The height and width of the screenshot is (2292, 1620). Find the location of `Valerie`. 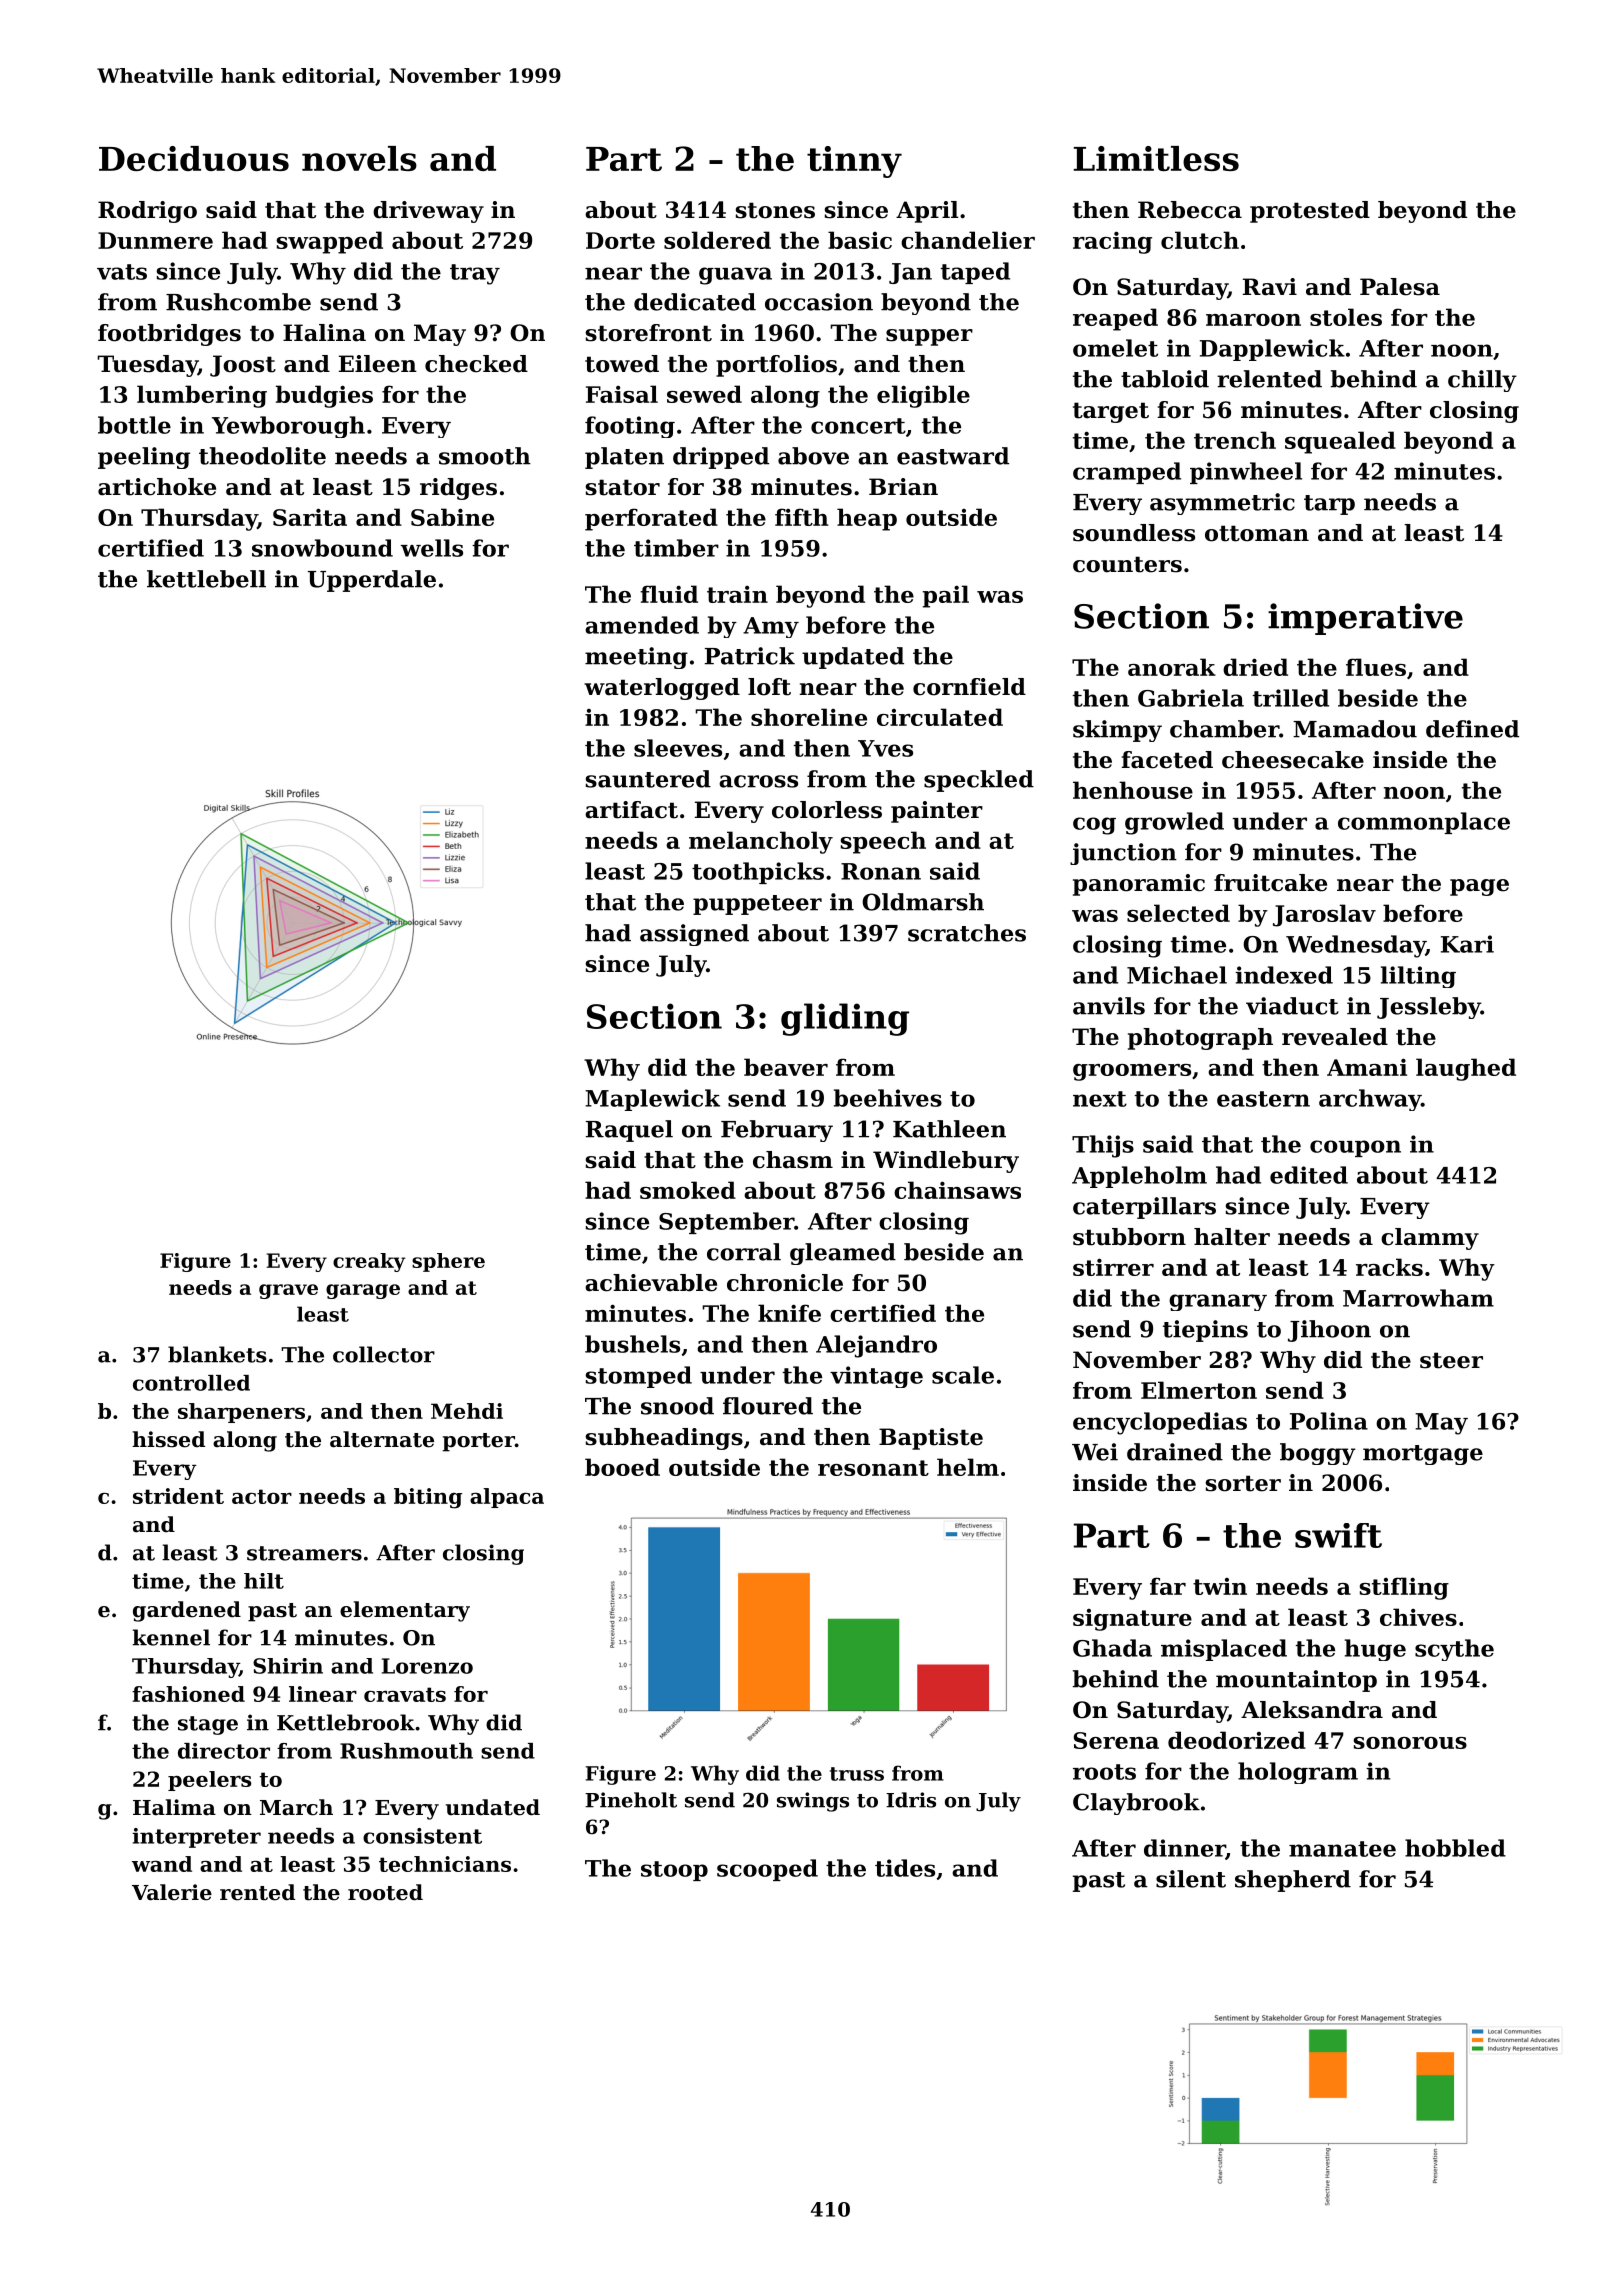

Valerie is located at coordinates (172, 1892).
